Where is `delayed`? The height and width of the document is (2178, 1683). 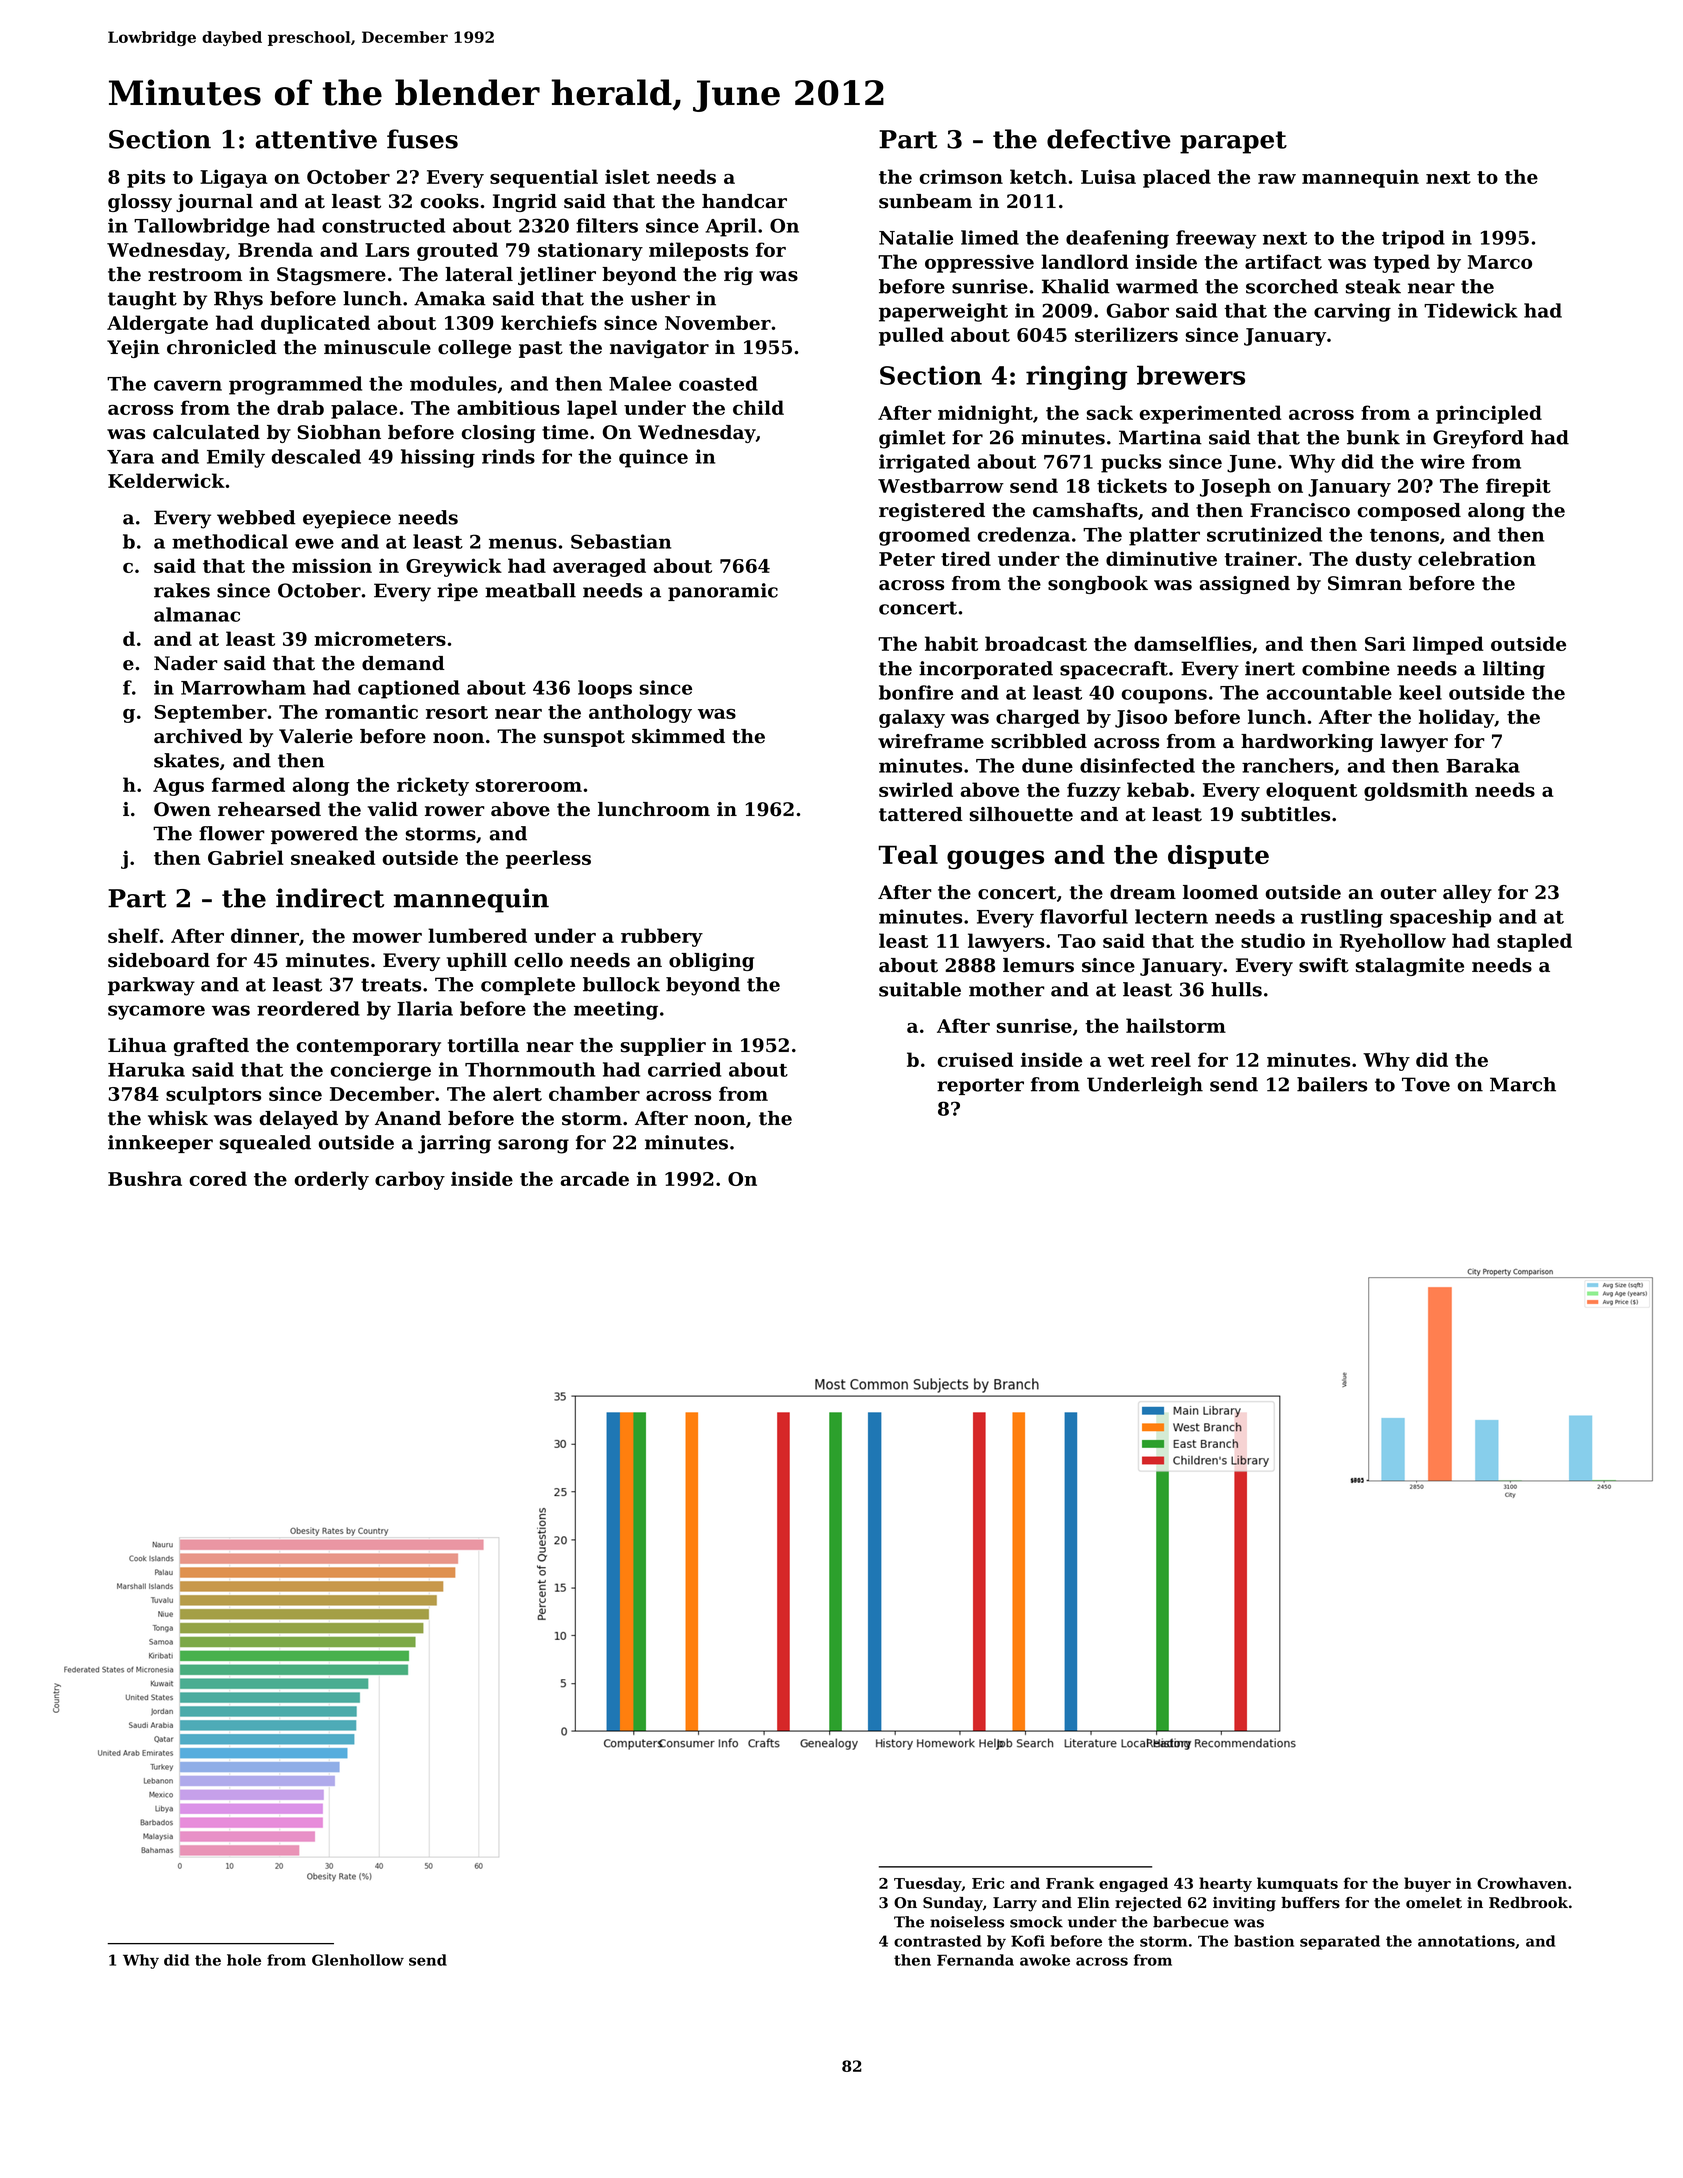
delayed is located at coordinates (299, 1120).
